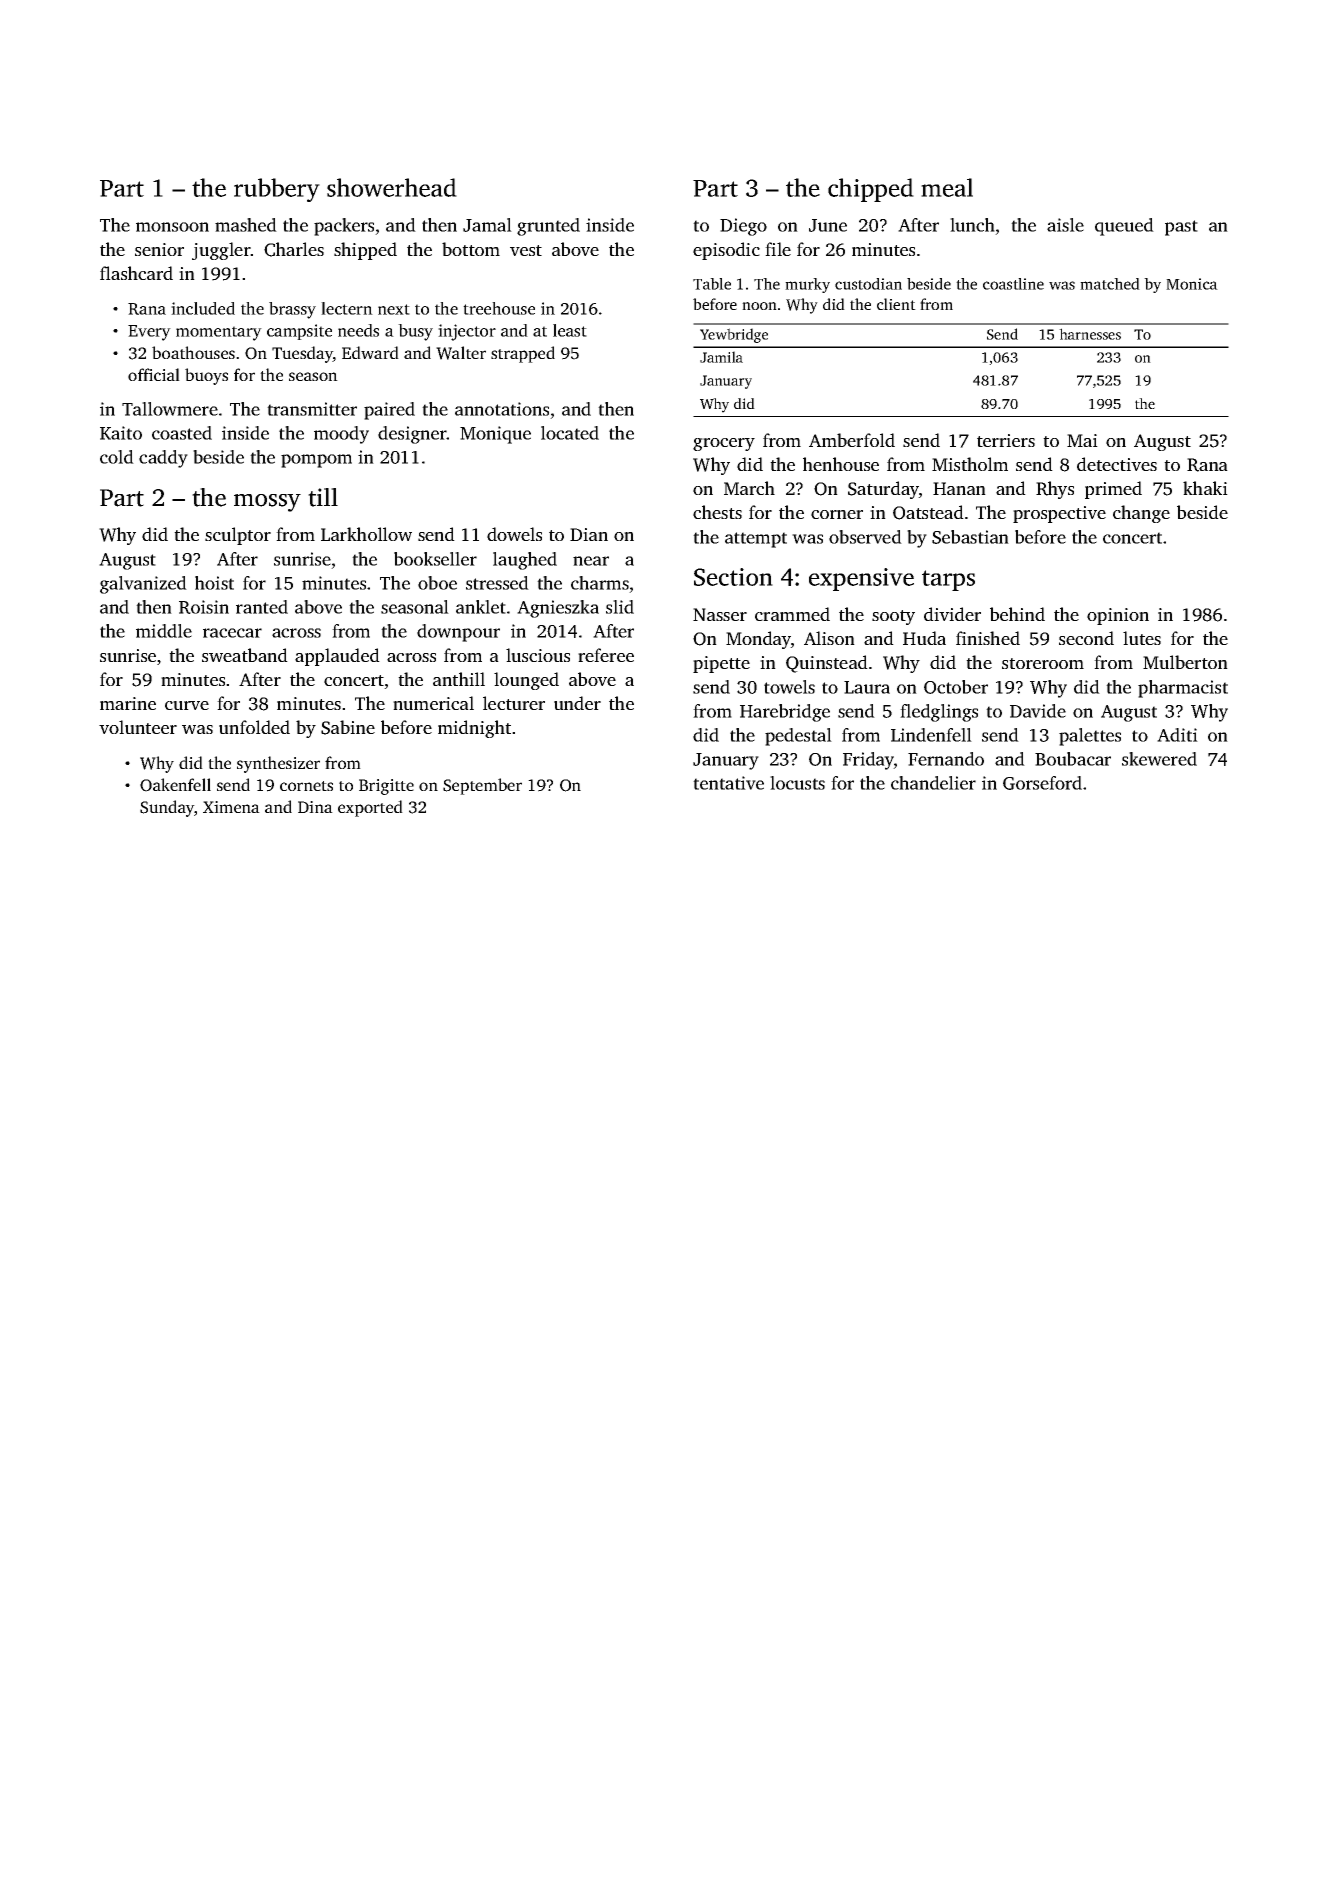  I want to click on vest, so click(526, 250).
